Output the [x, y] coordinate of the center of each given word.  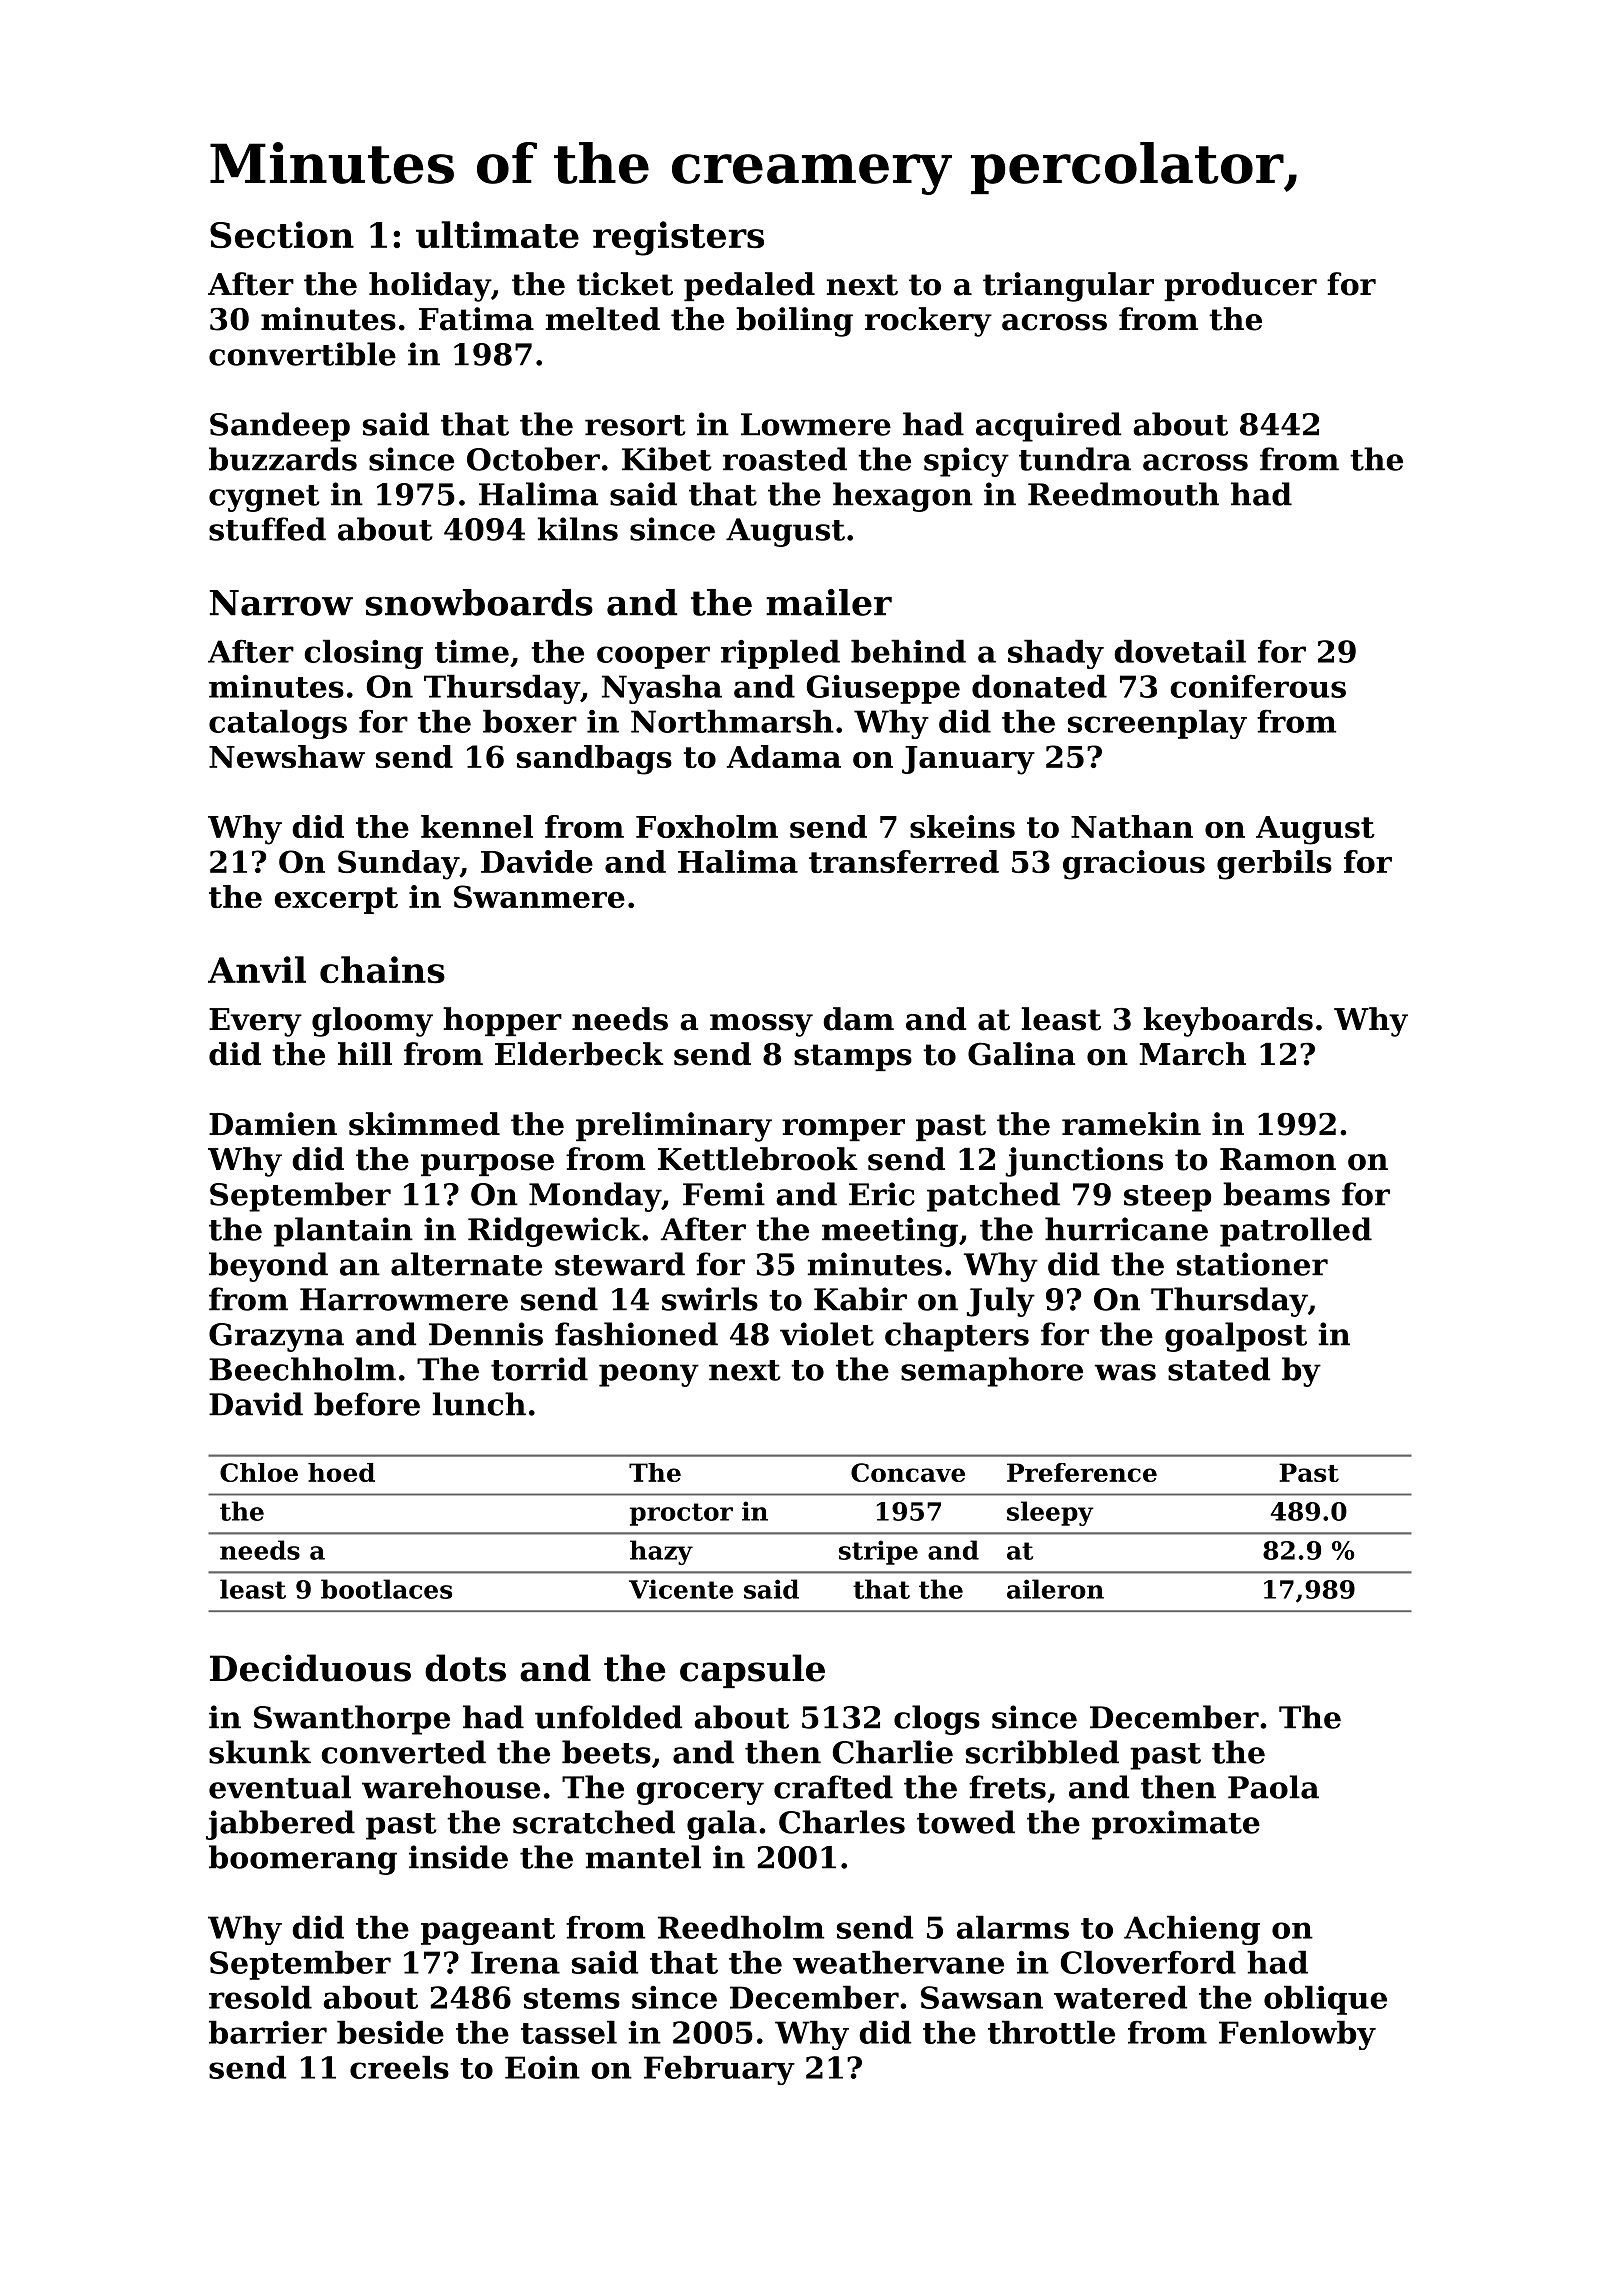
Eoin [542, 2067]
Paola [1273, 1787]
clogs [937, 1720]
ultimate [497, 234]
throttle [1051, 2032]
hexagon [903, 497]
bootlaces [386, 1589]
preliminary [674, 1127]
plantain [343, 1232]
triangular [1068, 287]
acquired [1048, 427]
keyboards [1228, 1022]
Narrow [281, 603]
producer [1240, 286]
